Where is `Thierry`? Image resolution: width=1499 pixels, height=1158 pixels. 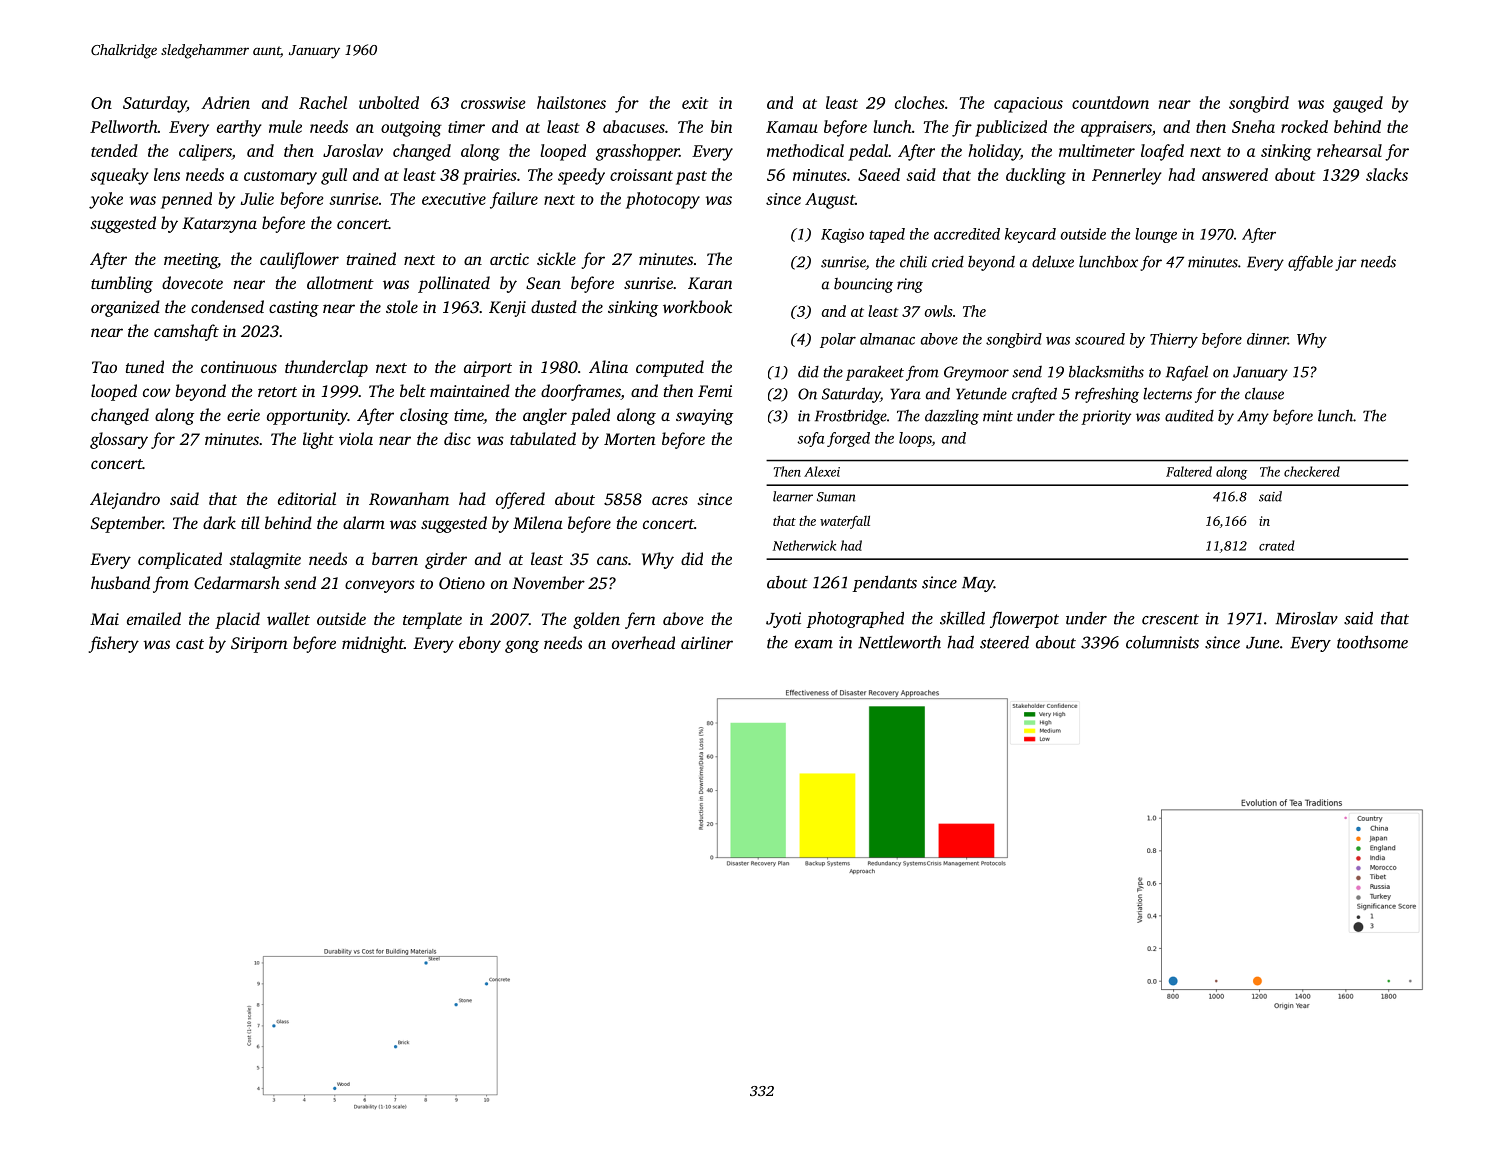
Thierry is located at coordinates (1174, 340).
